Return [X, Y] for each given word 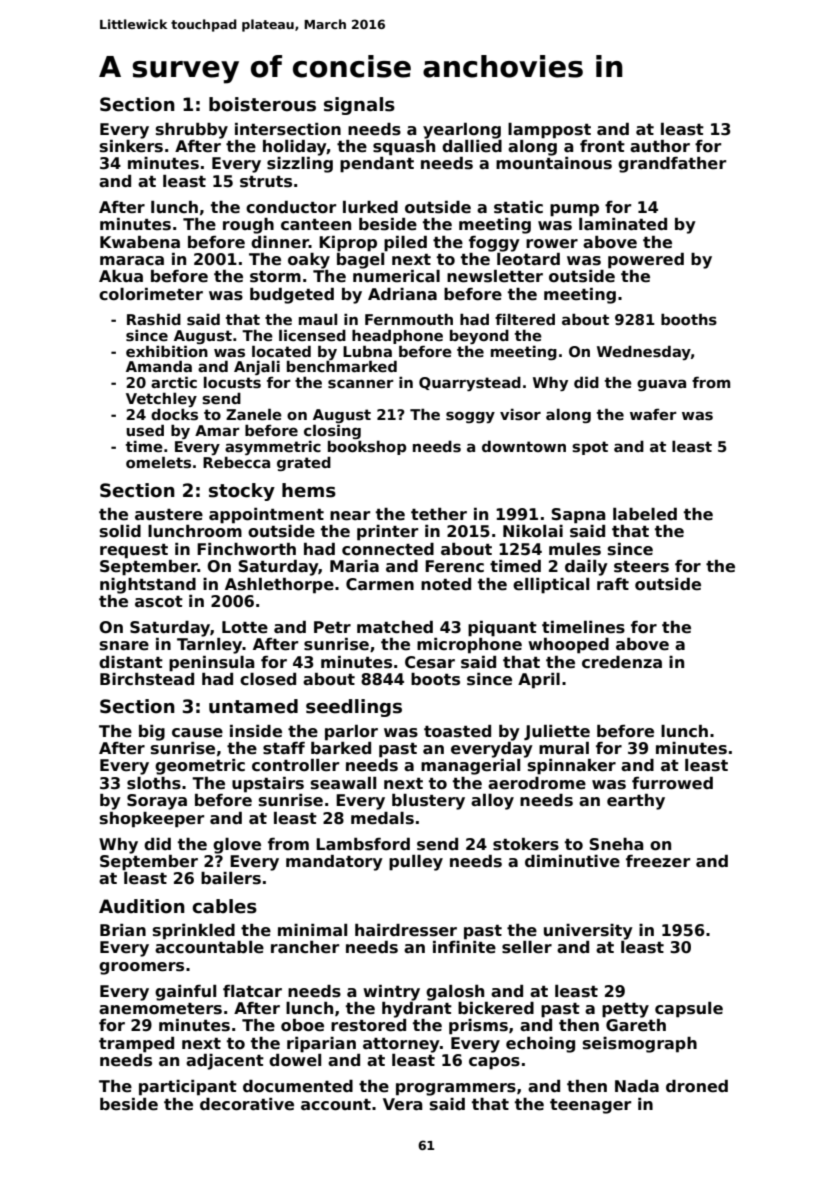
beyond [479, 337]
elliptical [551, 586]
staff [284, 748]
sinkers [131, 146]
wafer [653, 414]
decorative [247, 1104]
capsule [689, 1010]
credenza [622, 662]
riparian [321, 1045]
